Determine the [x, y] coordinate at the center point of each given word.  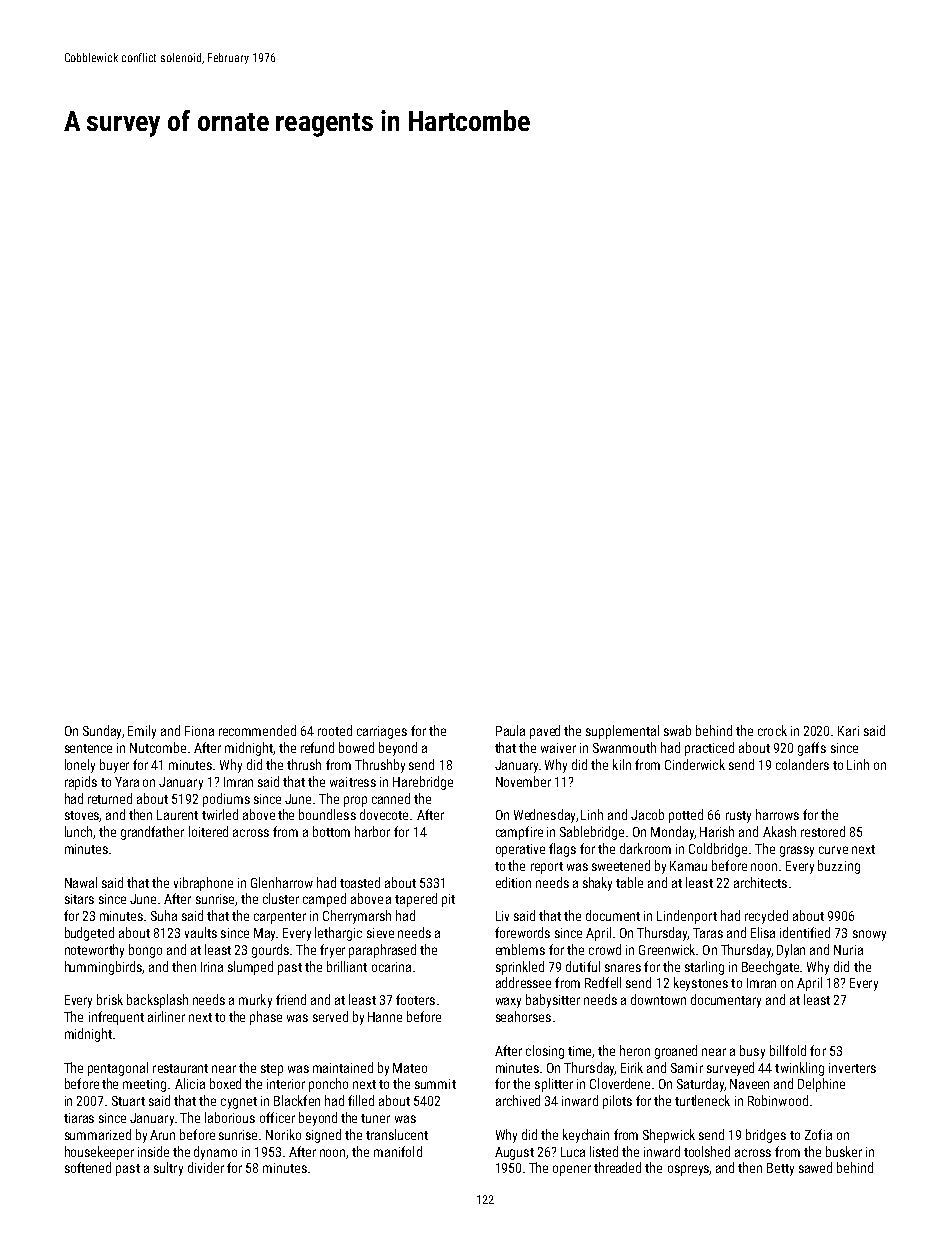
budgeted [89, 934]
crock [772, 730]
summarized [98, 1134]
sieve [380, 933]
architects [760, 882]
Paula [510, 730]
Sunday [102, 732]
